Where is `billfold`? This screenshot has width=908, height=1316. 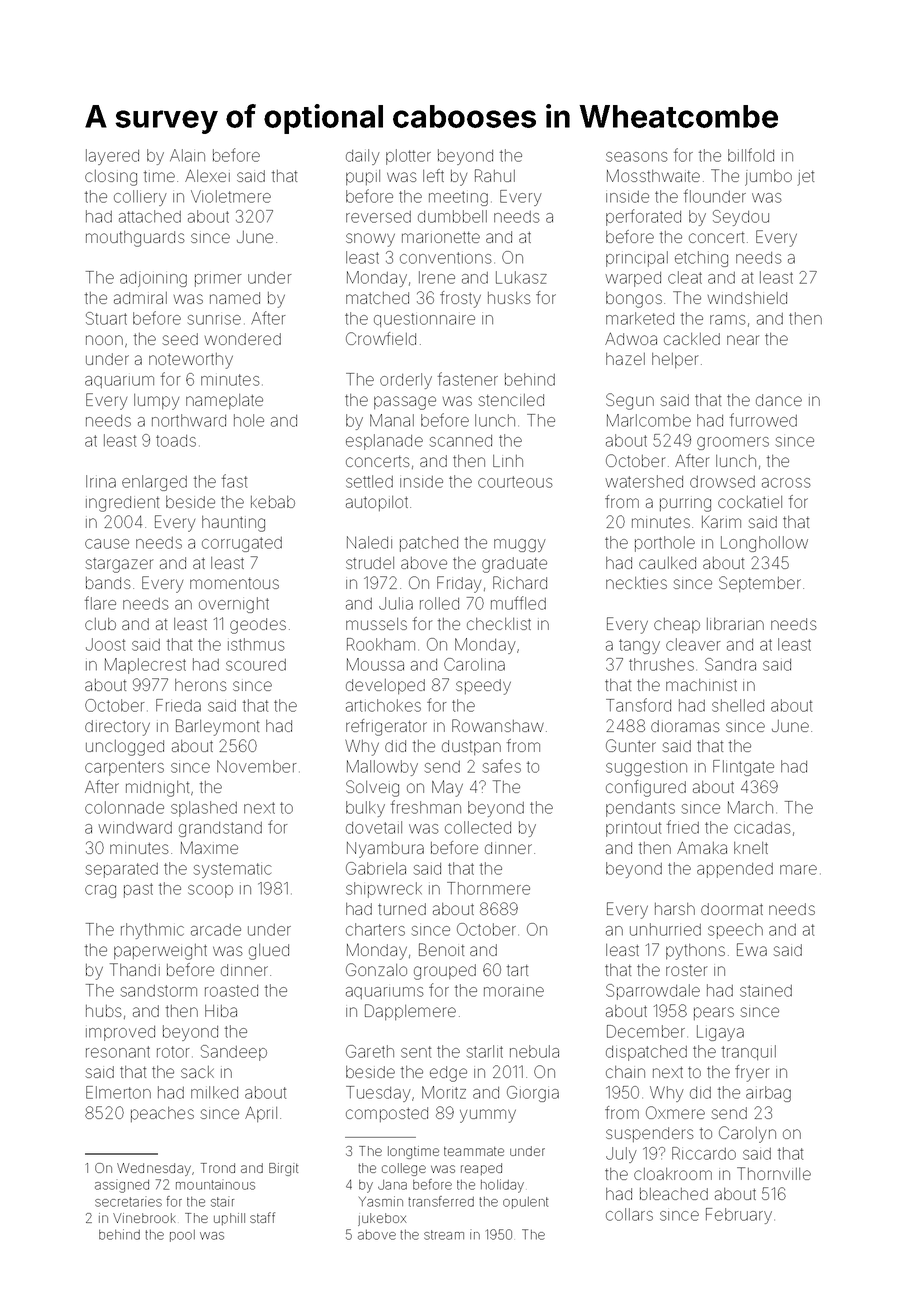
billfold is located at coordinates (751, 155).
